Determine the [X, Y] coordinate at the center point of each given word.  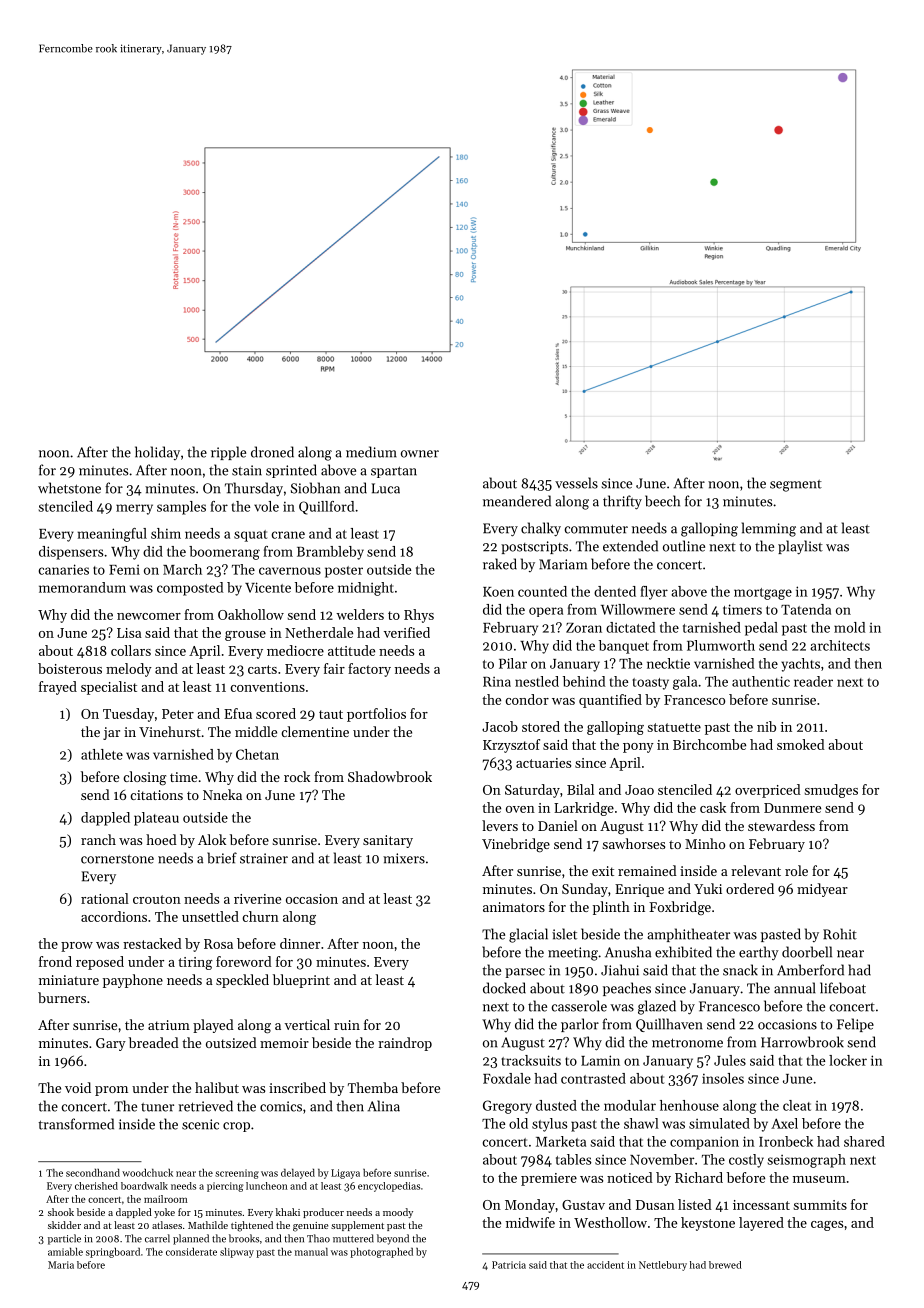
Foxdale [507, 1078]
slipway [237, 1252]
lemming [769, 529]
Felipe [855, 1025]
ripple [228, 453]
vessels [576, 483]
